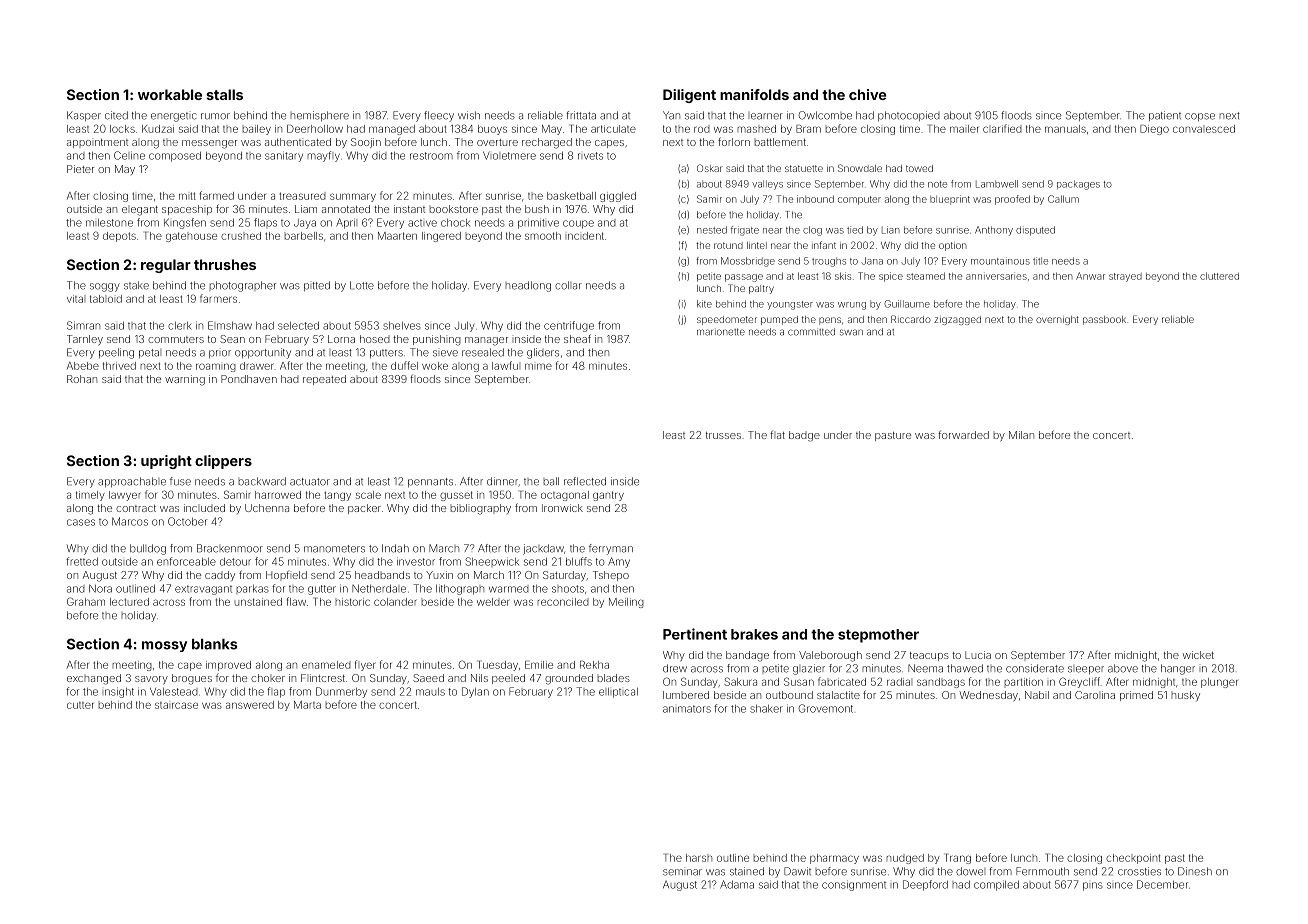 The width and height of the screenshot is (1308, 924). What do you see at coordinates (334, 549) in the screenshot?
I see `manometers` at bounding box center [334, 549].
